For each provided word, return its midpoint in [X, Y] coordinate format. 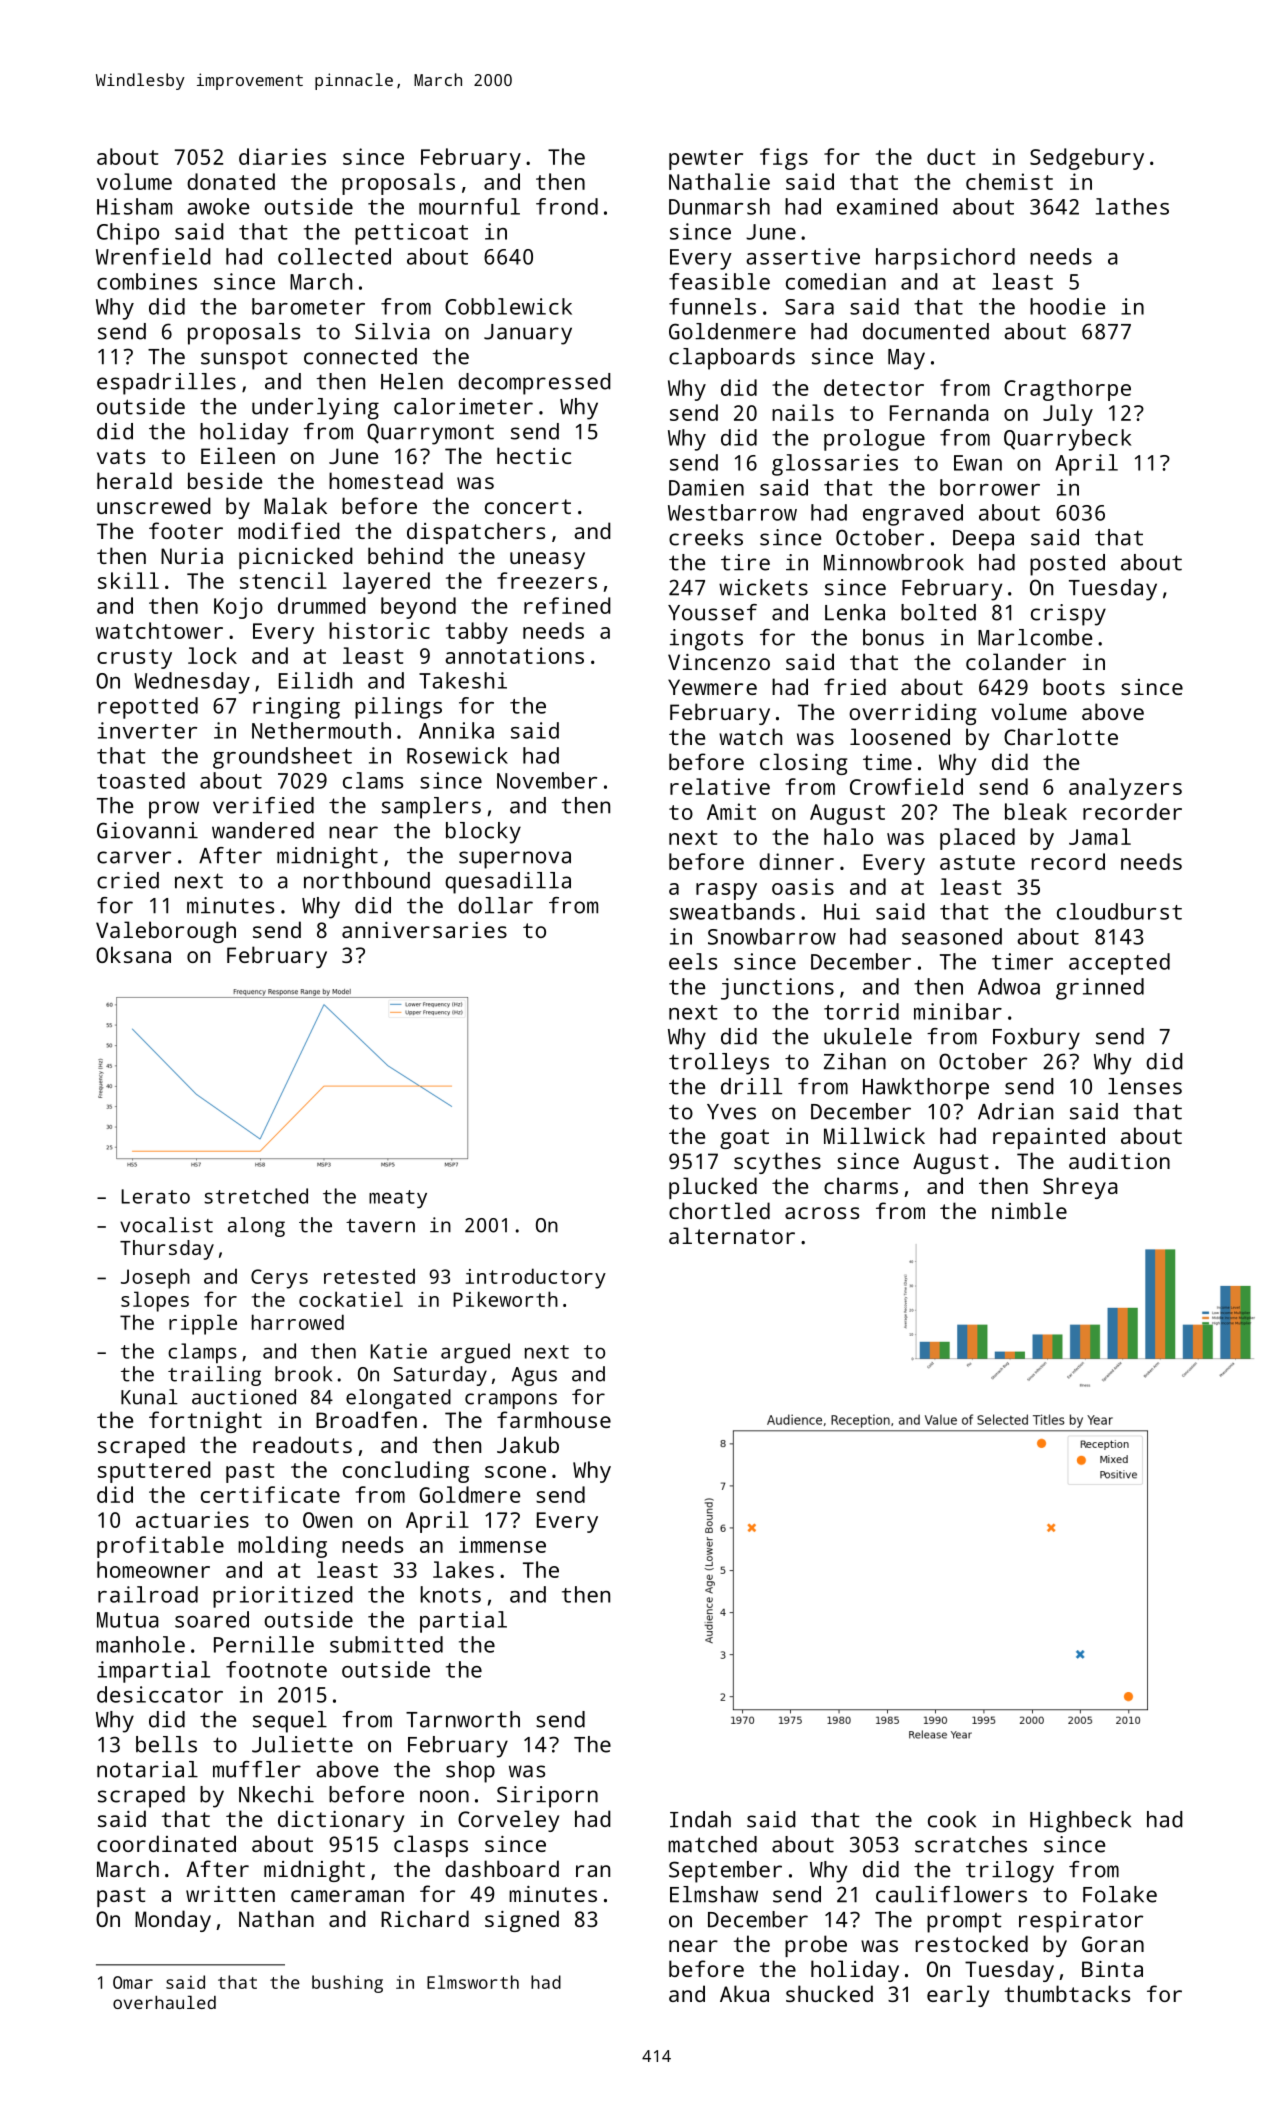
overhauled [164, 2002]
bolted [938, 612]
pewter [706, 160]
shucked [829, 1993]
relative [720, 786]
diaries [282, 156]
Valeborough [166, 932]
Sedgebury [1087, 159]
